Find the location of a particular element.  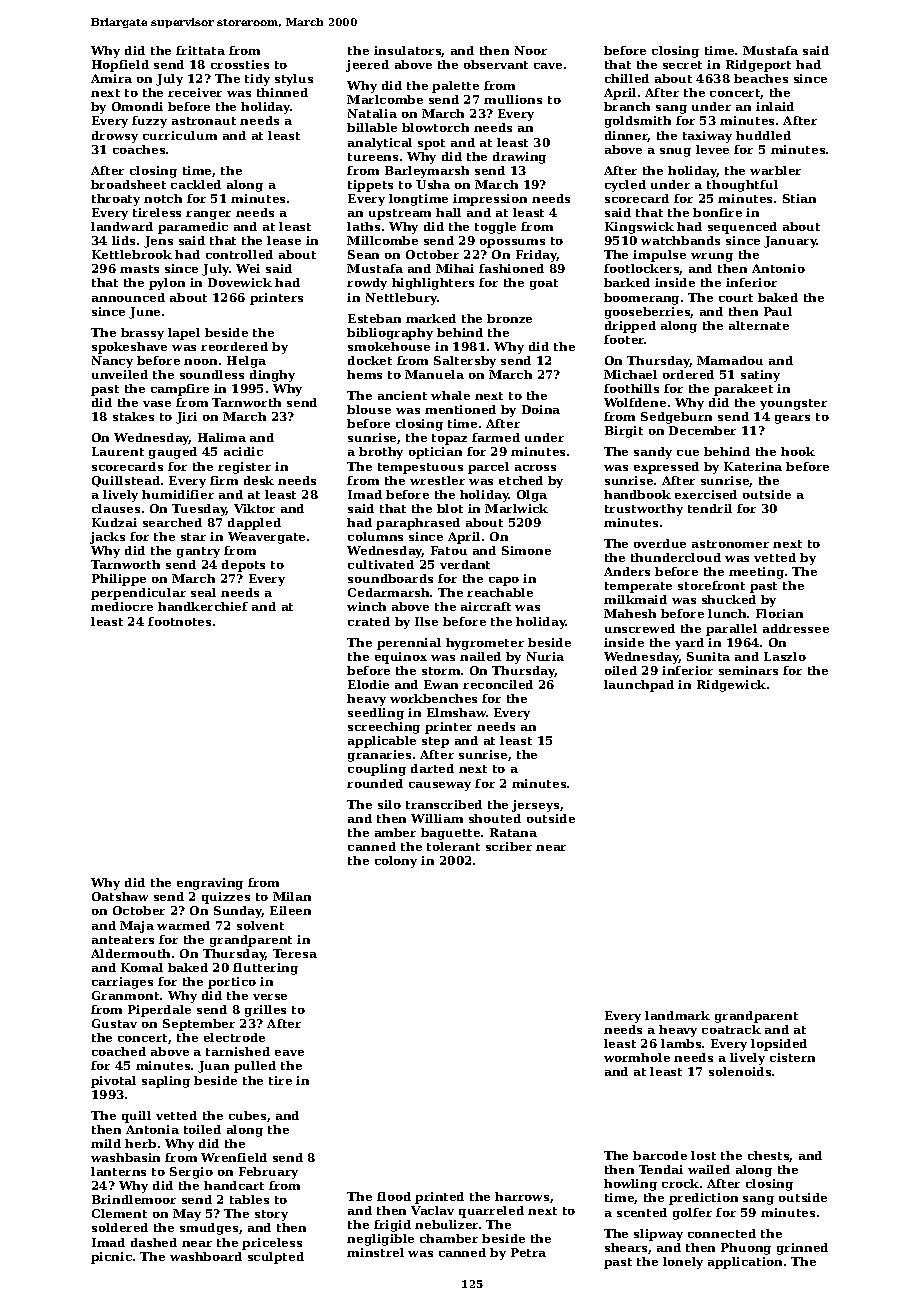

capo is located at coordinates (504, 581).
